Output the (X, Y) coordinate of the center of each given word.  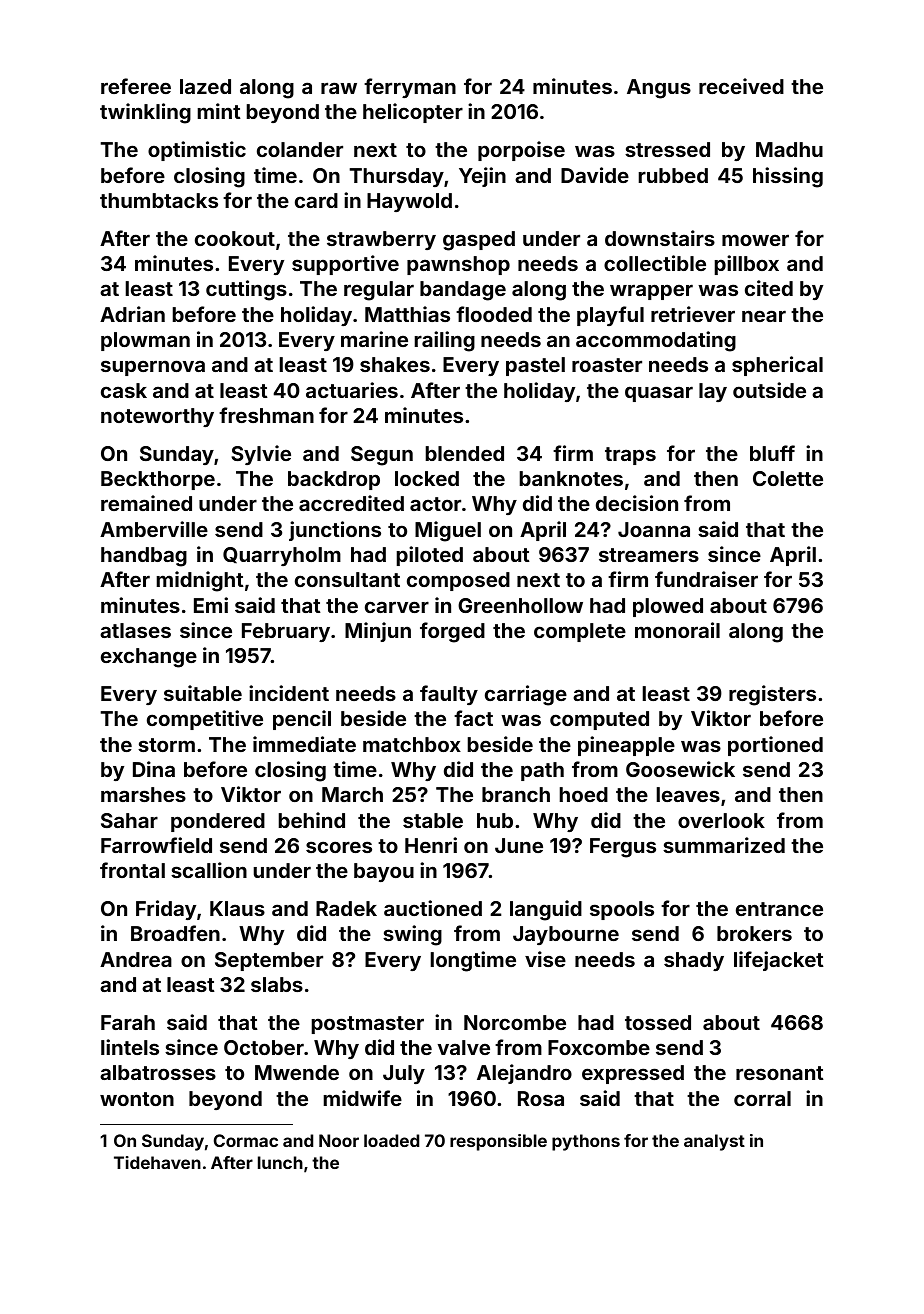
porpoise (521, 151)
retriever (693, 314)
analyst (714, 1142)
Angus (659, 89)
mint (219, 111)
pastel (535, 366)
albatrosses (158, 1072)
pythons (586, 1142)
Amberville (154, 529)
